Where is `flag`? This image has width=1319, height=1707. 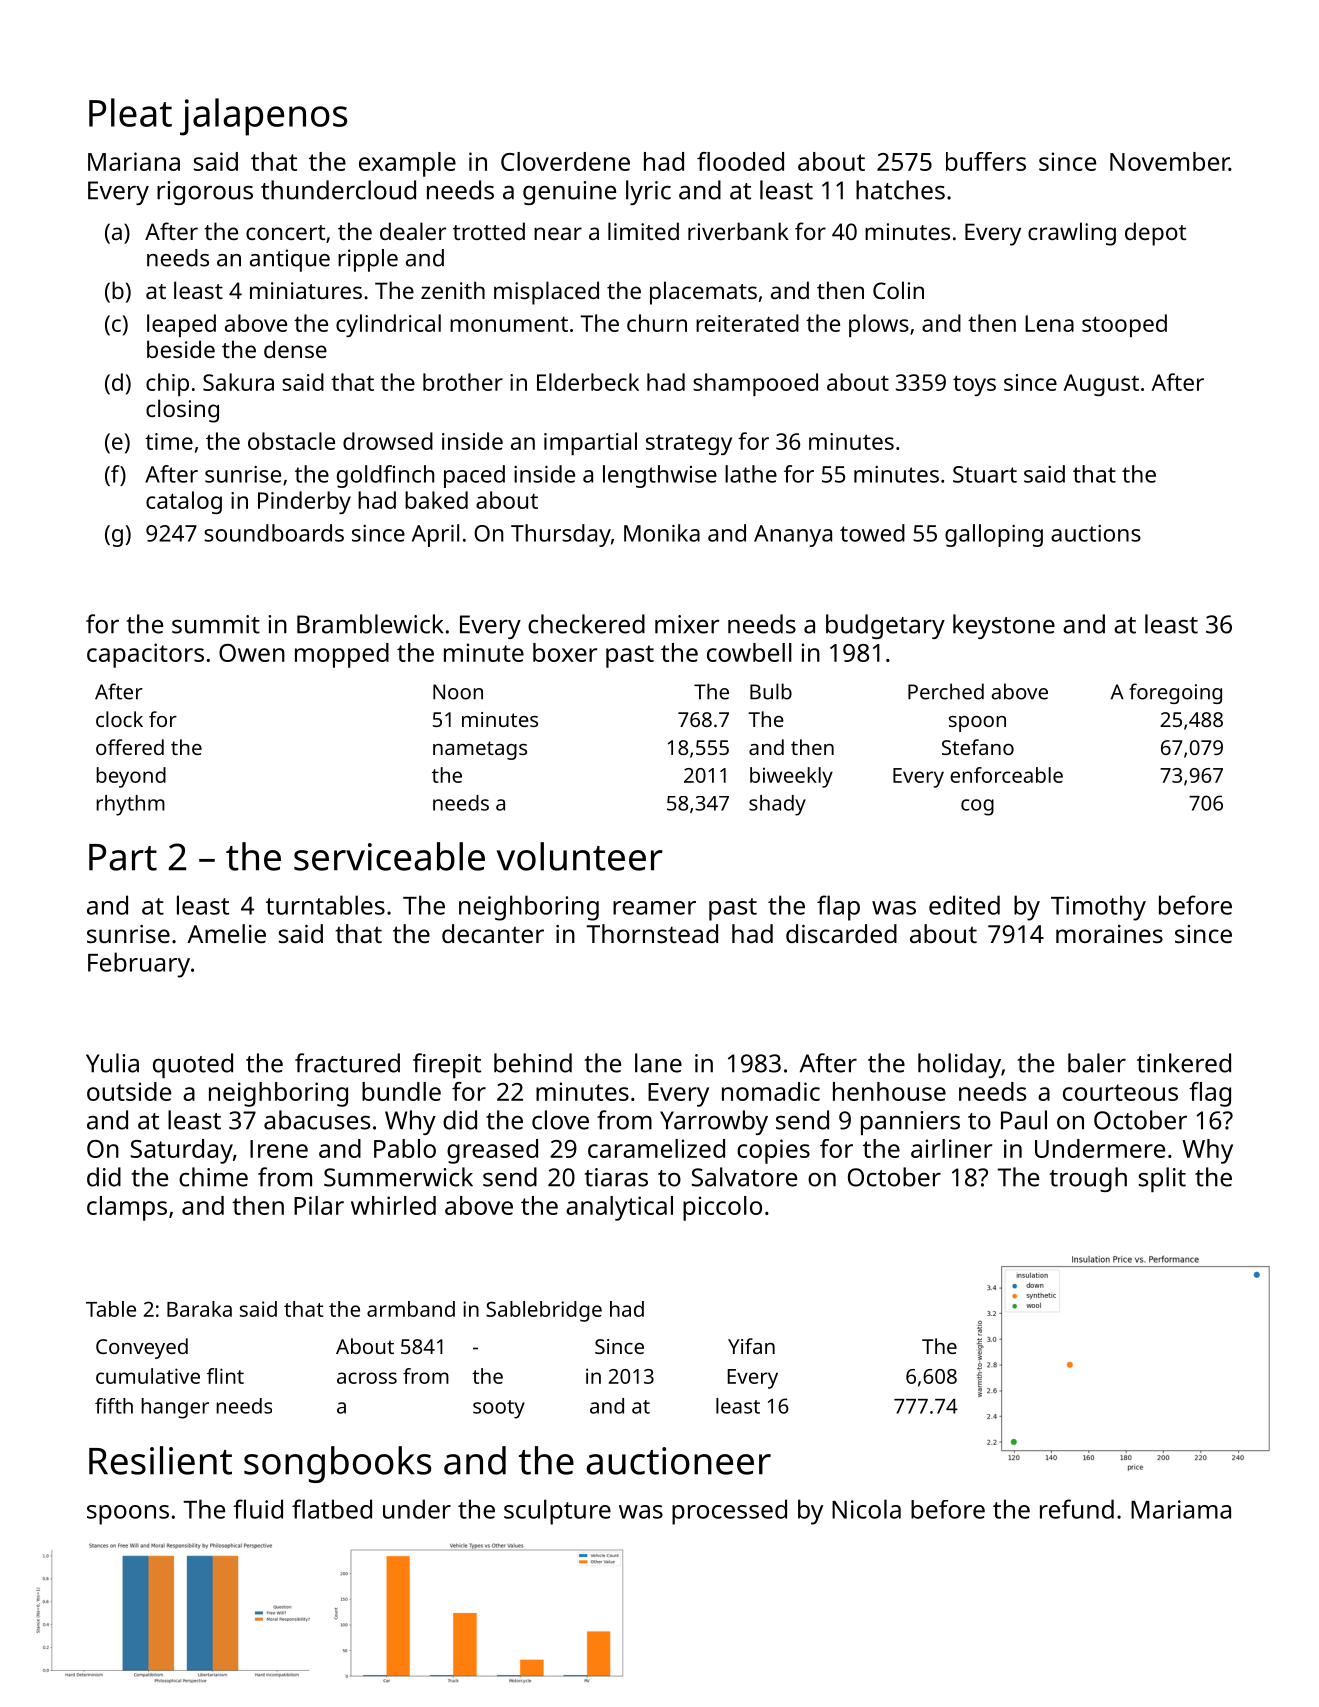 flag is located at coordinates (1210, 1094).
